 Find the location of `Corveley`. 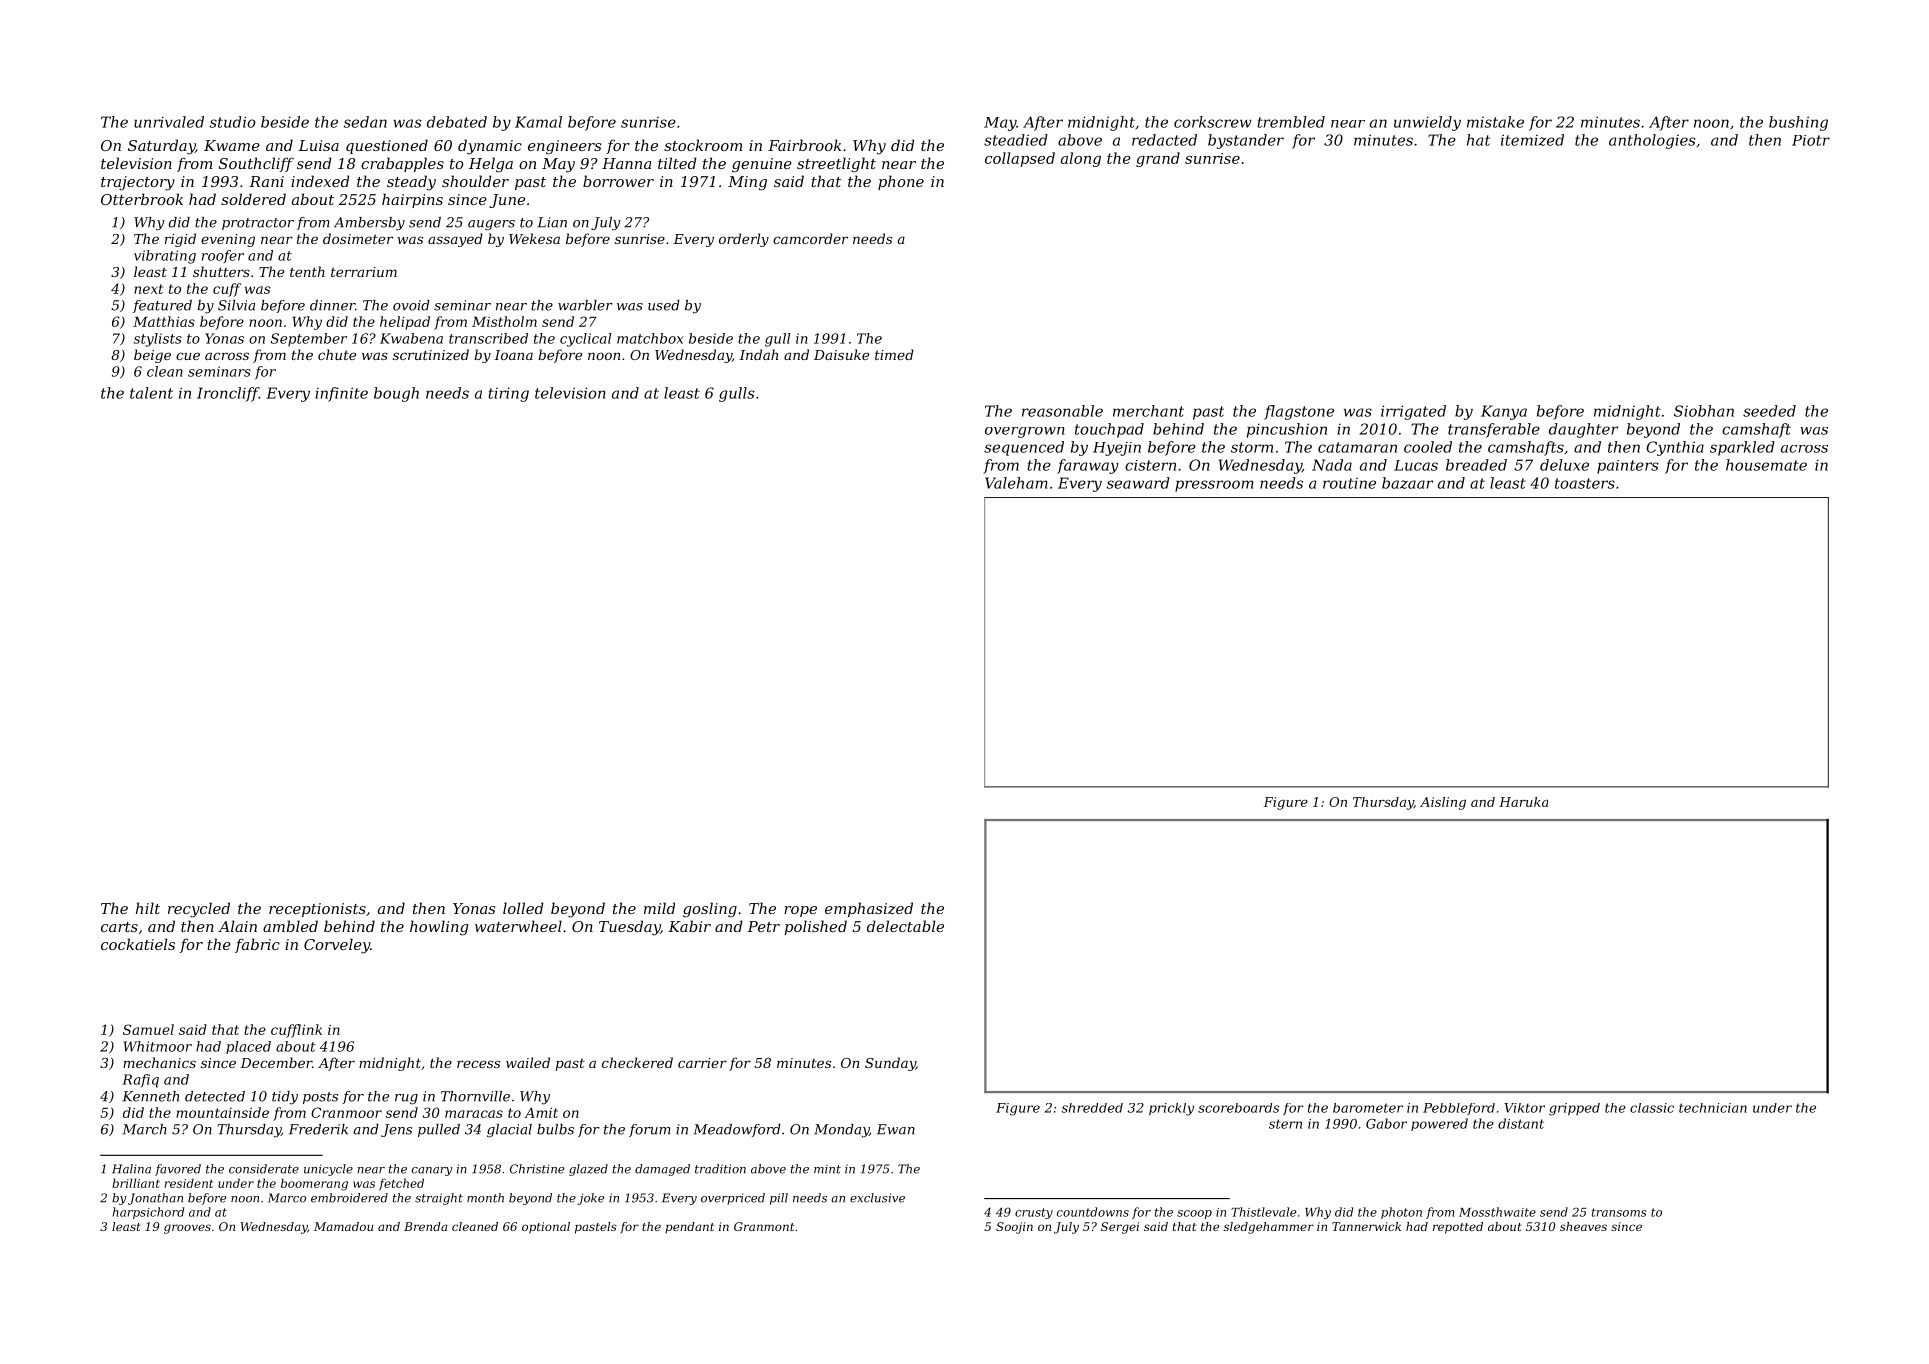

Corveley is located at coordinates (337, 946).
